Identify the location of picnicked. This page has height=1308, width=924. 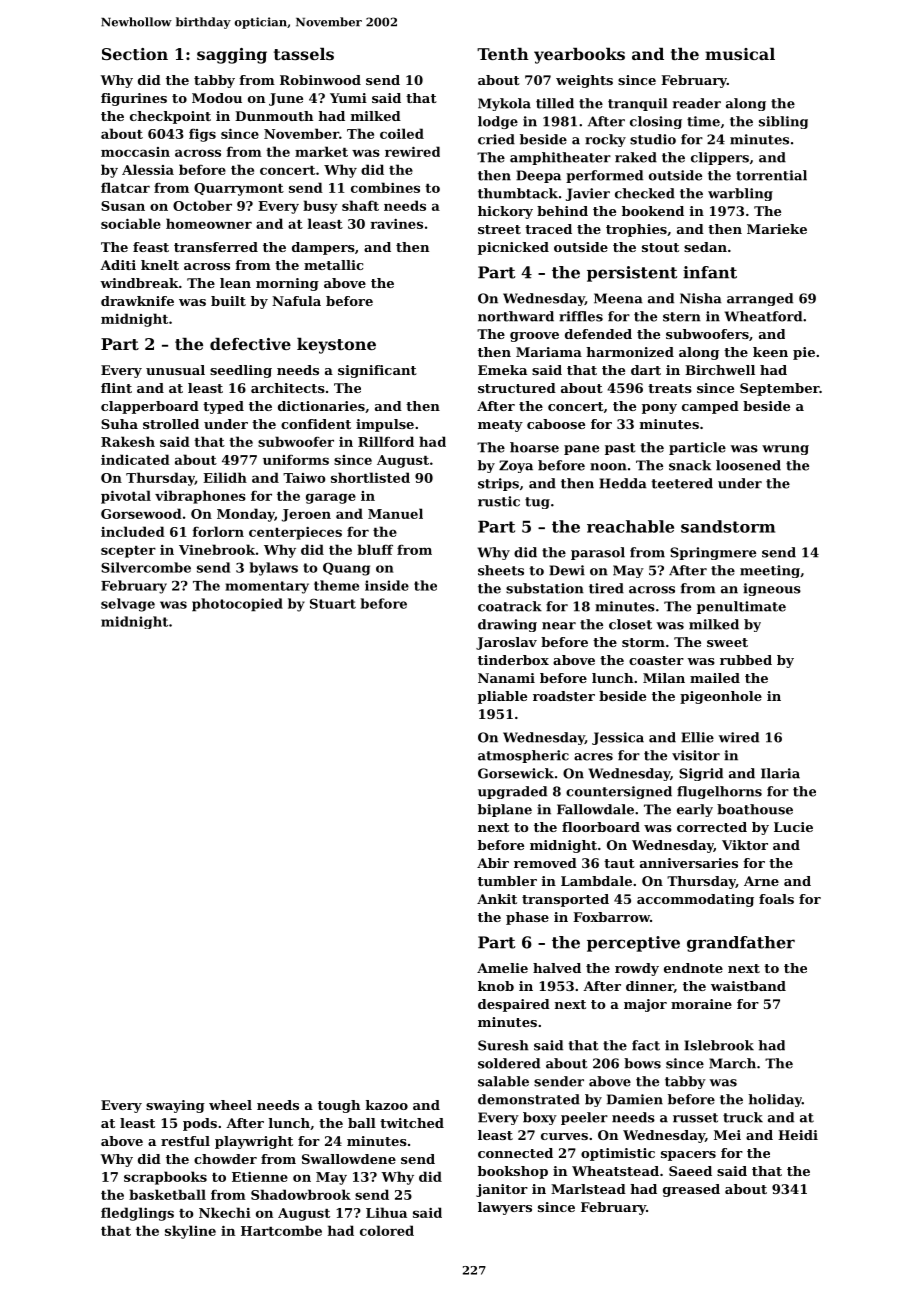
(513, 248).
